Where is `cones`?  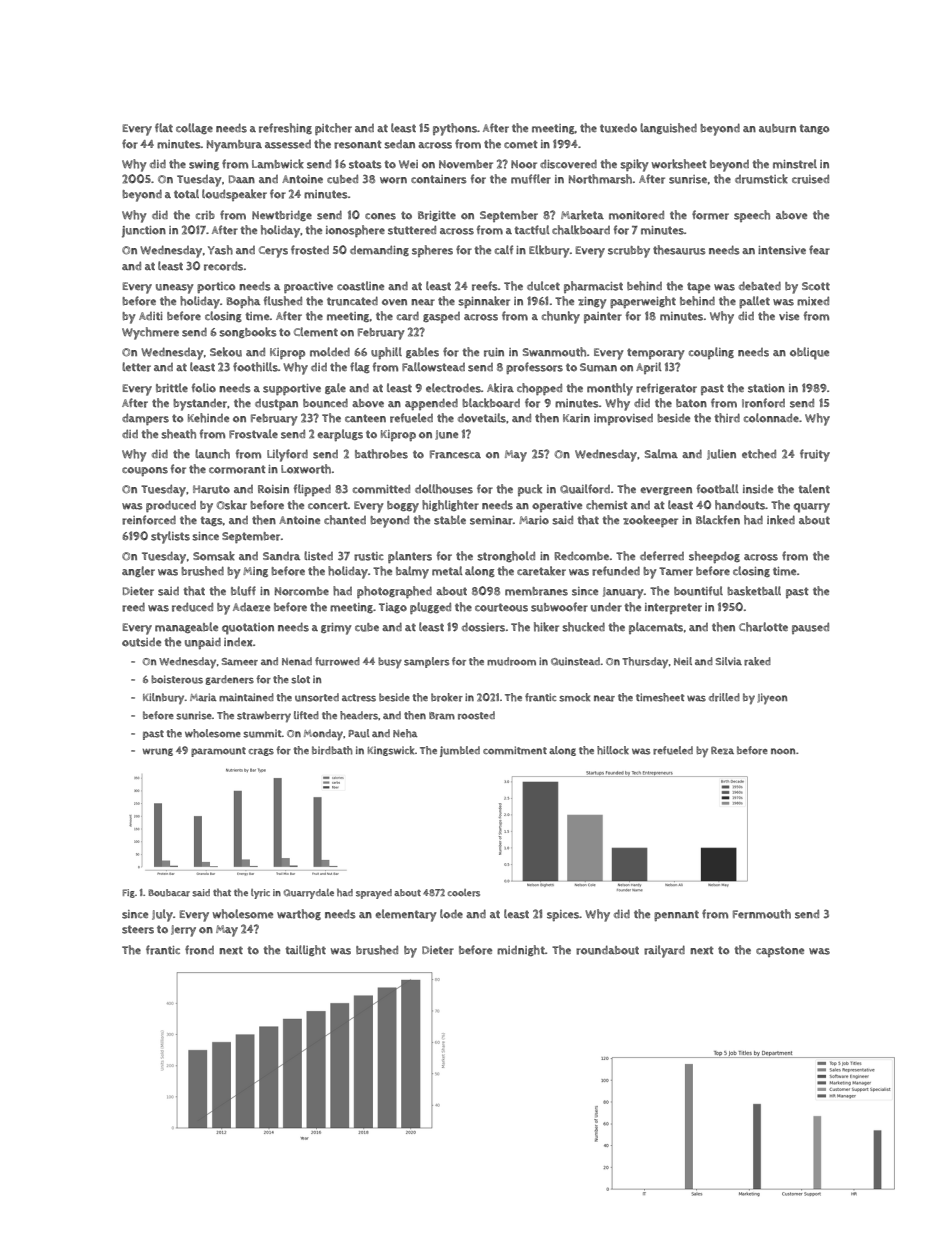
cones is located at coordinates (380, 216).
